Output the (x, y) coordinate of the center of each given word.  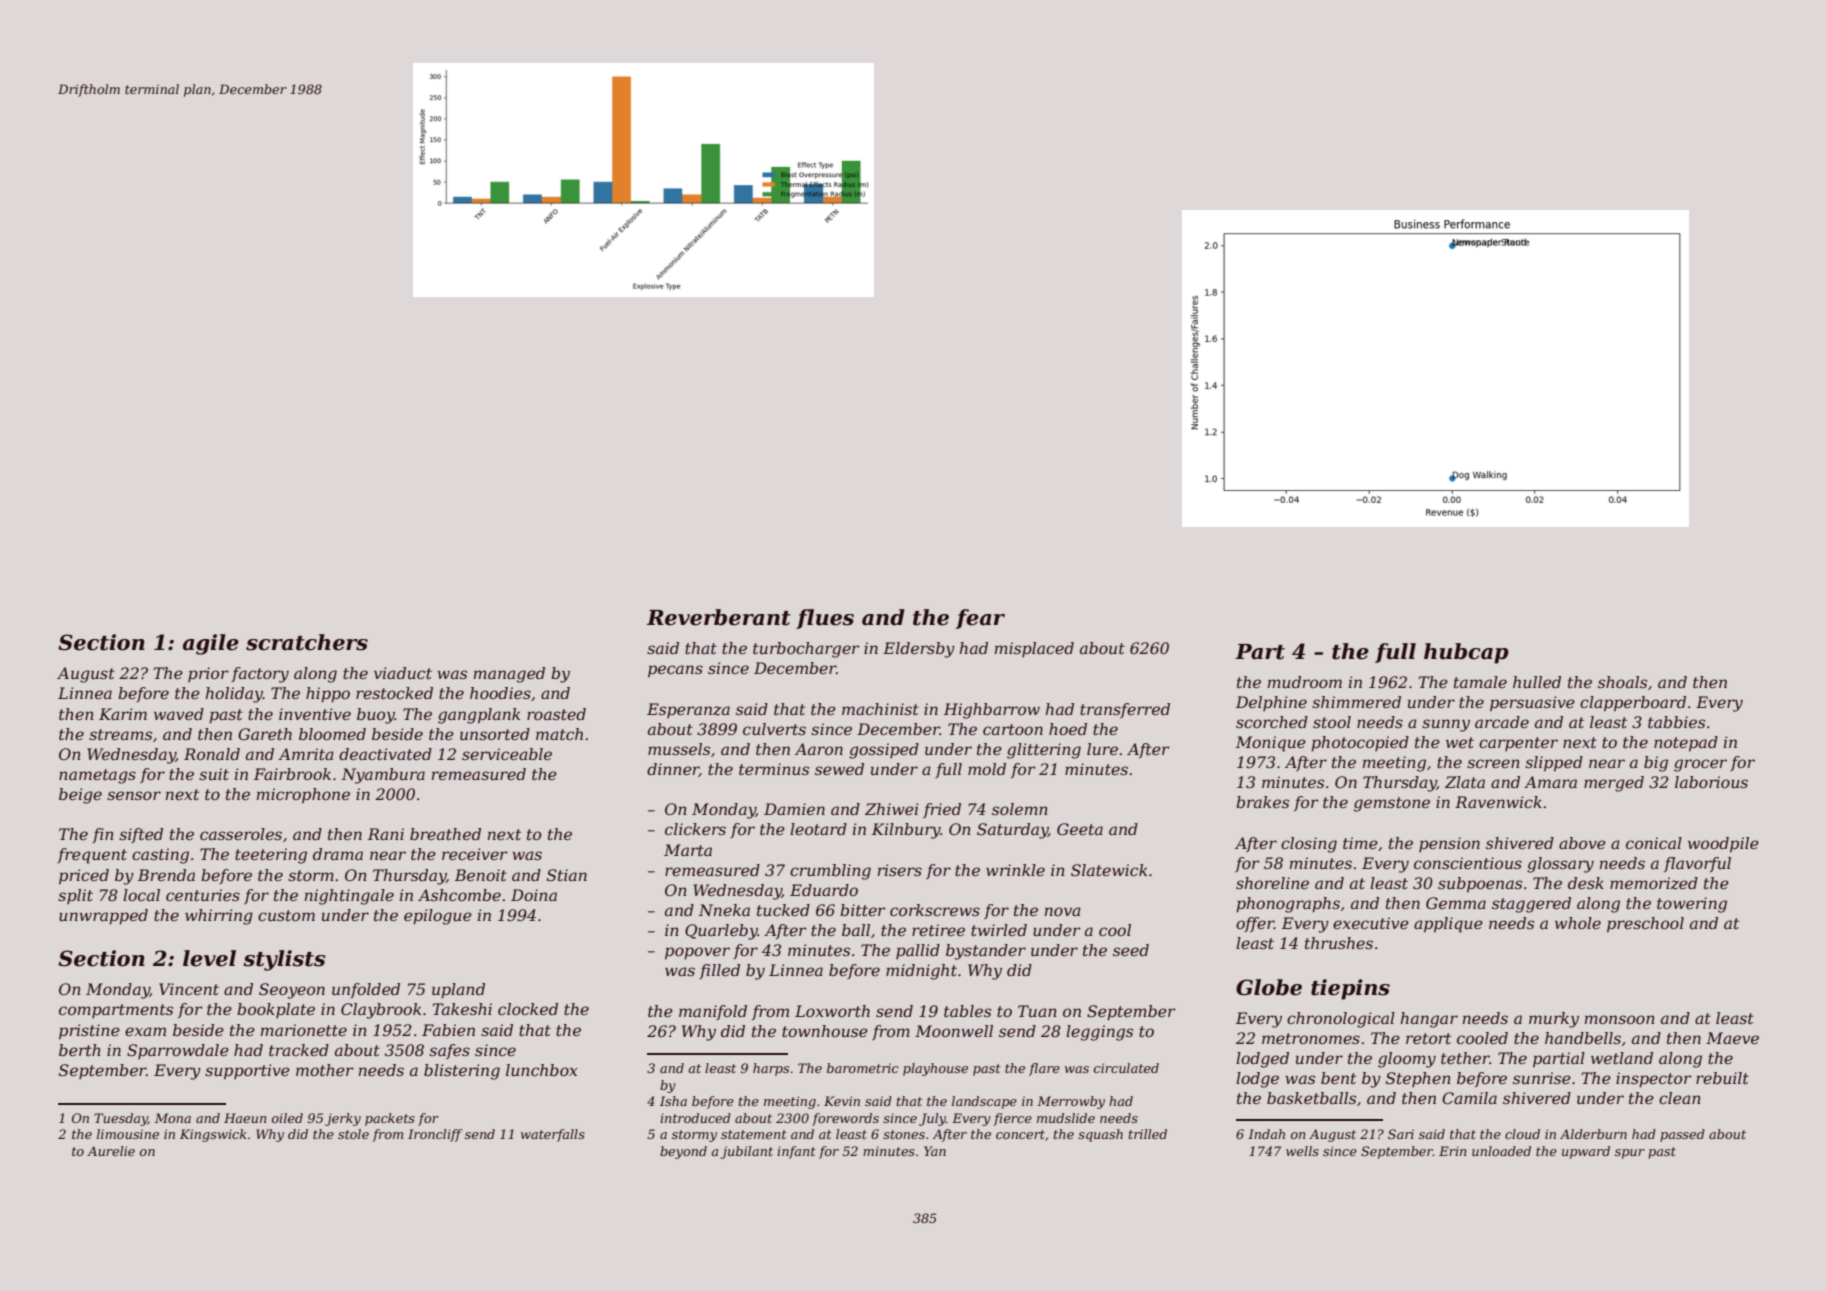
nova (1063, 911)
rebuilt (1722, 1078)
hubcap (1466, 653)
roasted (556, 714)
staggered (1531, 905)
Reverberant (719, 617)
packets (390, 1119)
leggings (1099, 1033)
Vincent (189, 989)
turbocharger (806, 650)
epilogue (438, 917)
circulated (1126, 1068)
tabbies (1676, 722)
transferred (1125, 710)
